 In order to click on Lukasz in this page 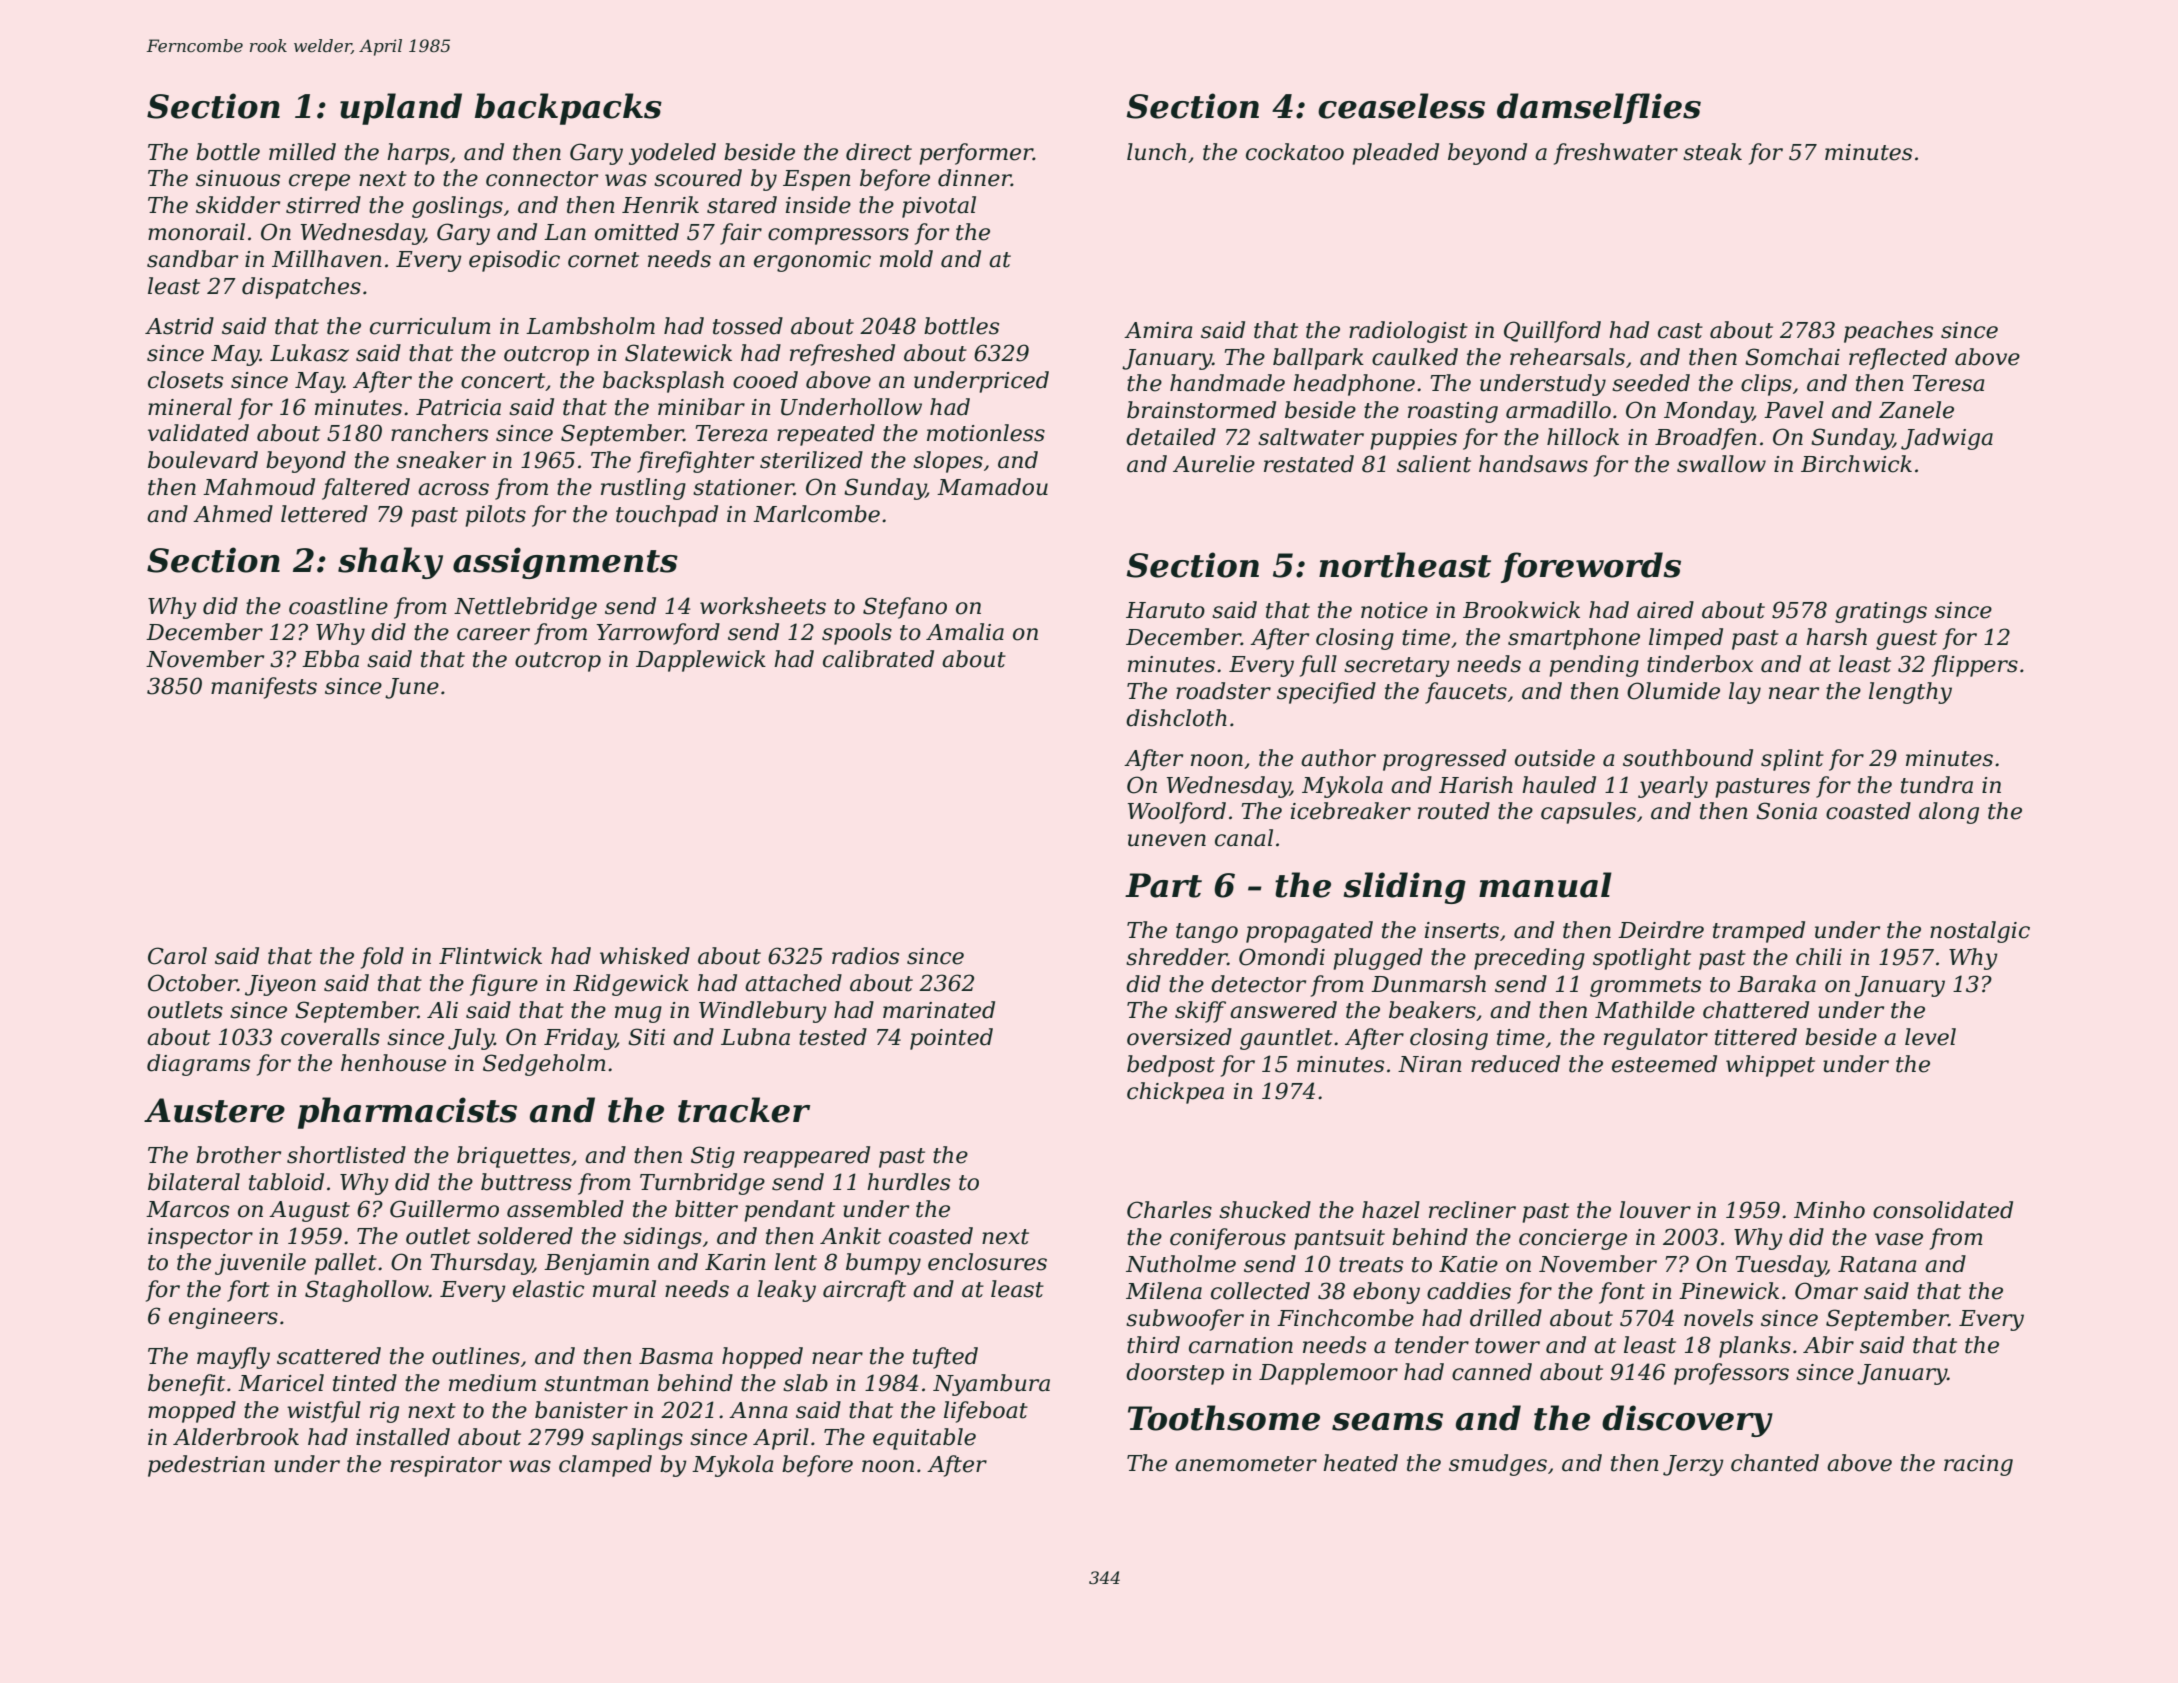, I will do `click(309, 353)`.
